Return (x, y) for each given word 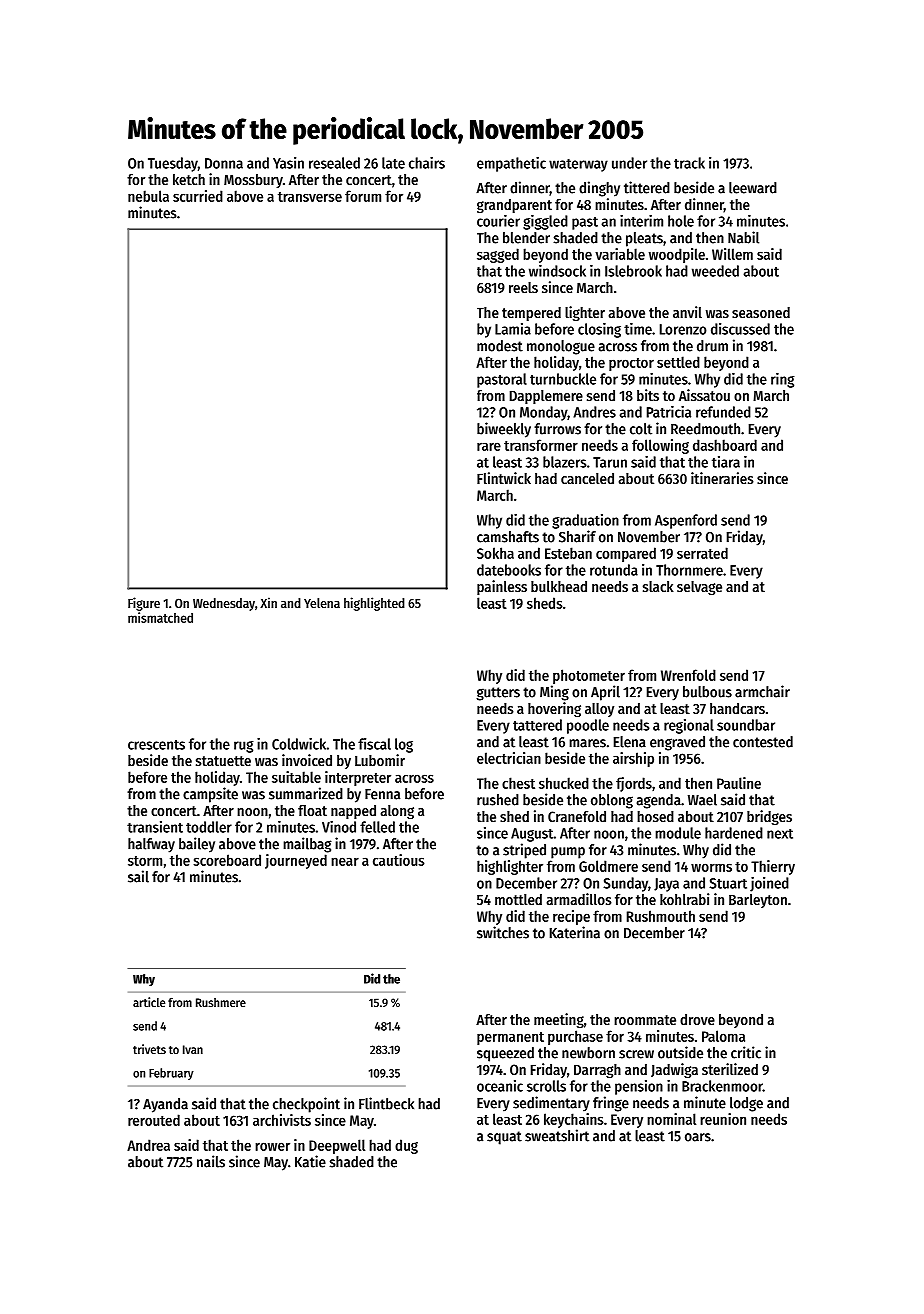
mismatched (160, 617)
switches (503, 932)
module (678, 833)
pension (639, 1087)
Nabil (743, 237)
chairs (427, 163)
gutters (498, 694)
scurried (198, 196)
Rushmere (221, 1002)
